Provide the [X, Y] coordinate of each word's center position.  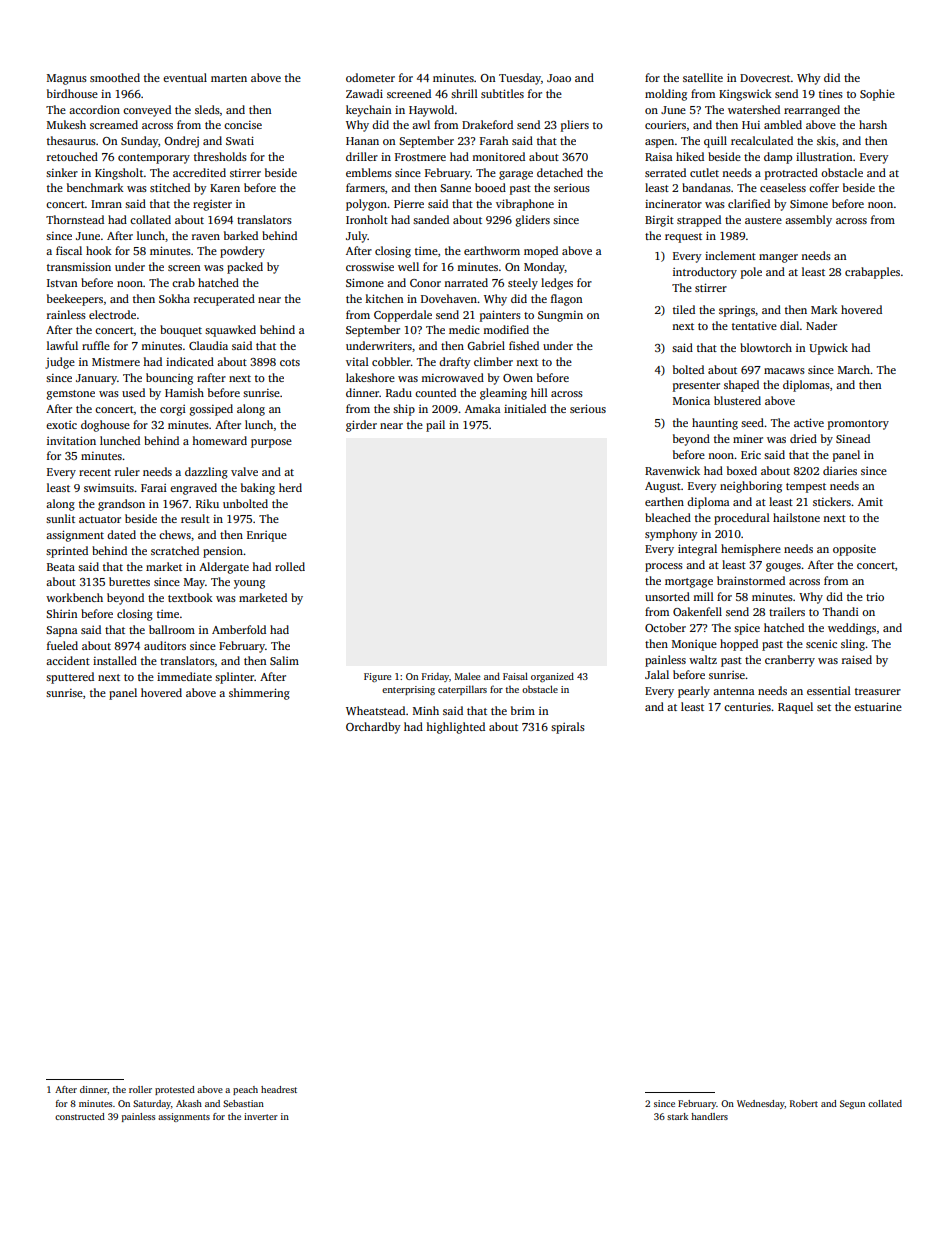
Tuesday [520, 79]
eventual [185, 77]
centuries [747, 707]
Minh [426, 710]
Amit [870, 502]
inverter [261, 1116]
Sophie [877, 95]
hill [539, 392]
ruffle [96, 345]
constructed [80, 1116]
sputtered [70, 678]
